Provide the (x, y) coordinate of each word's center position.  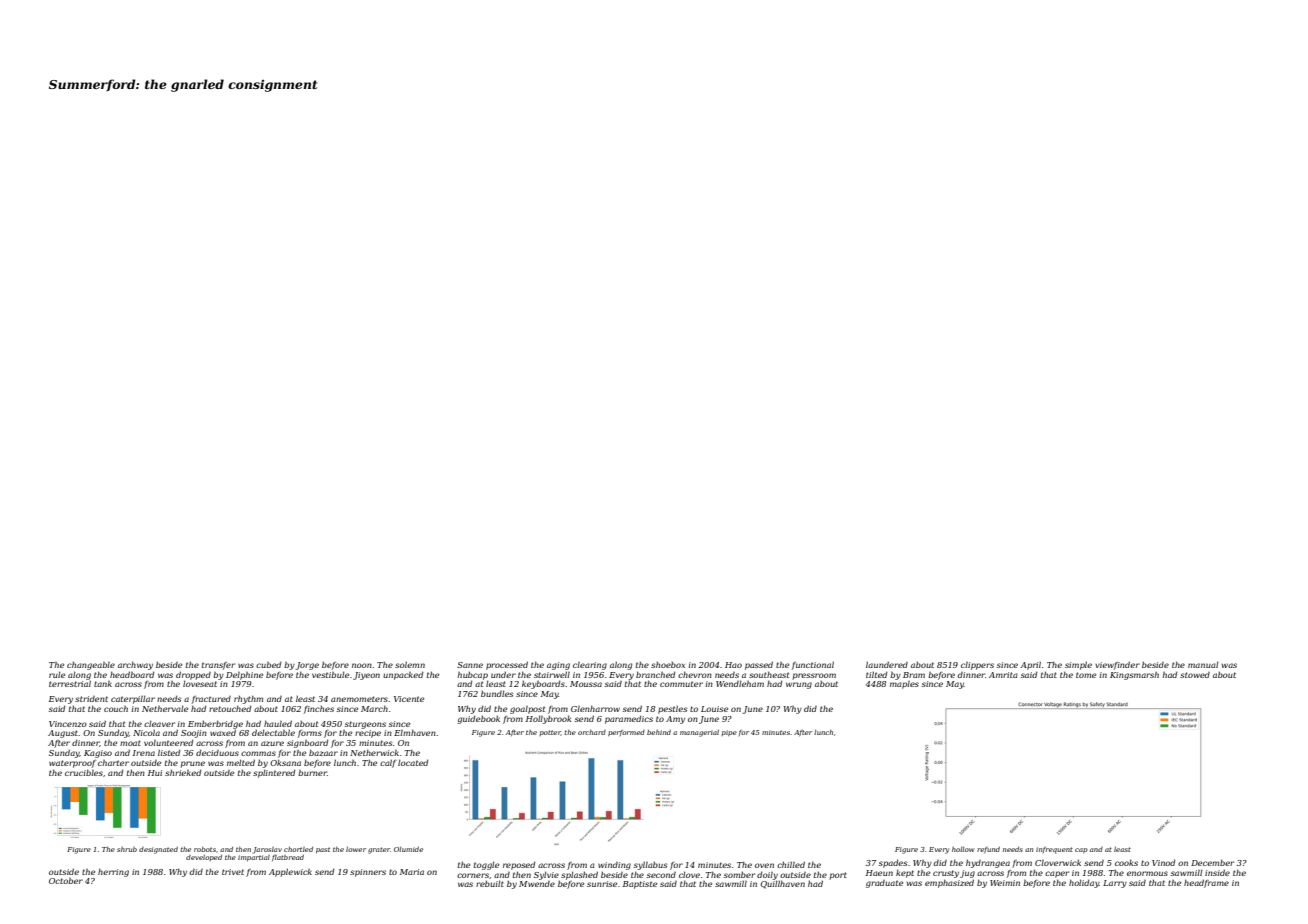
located (413, 762)
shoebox (668, 665)
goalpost (527, 710)
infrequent (1054, 850)
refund (988, 850)
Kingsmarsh (1134, 676)
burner (312, 773)
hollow (963, 849)
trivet (233, 872)
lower (356, 849)
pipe (729, 733)
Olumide (408, 849)
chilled (791, 865)
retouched (230, 708)
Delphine (244, 676)
